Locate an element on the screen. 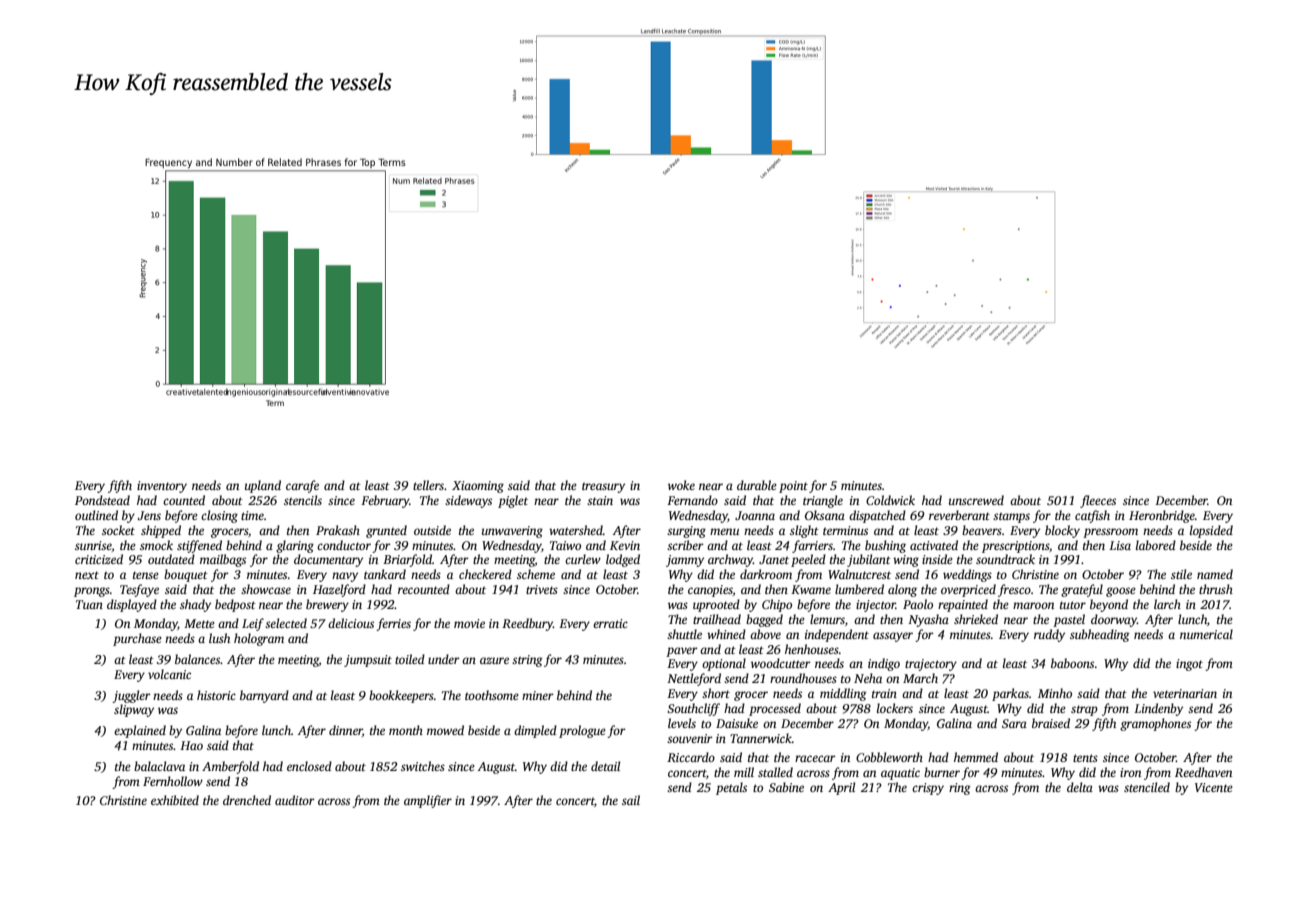  switches is located at coordinates (423, 766).
